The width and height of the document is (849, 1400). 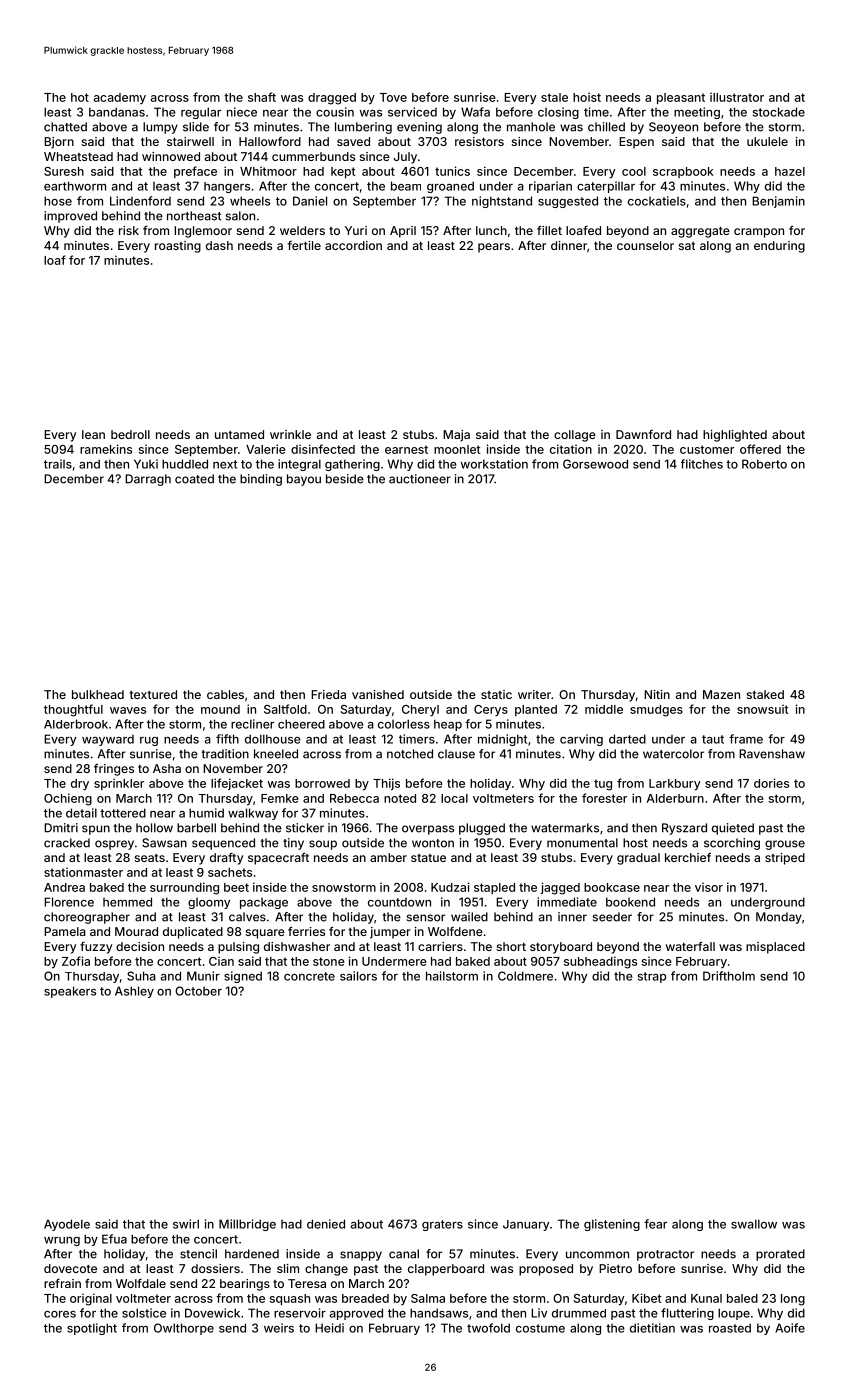 I want to click on auctioneer, so click(x=420, y=479).
